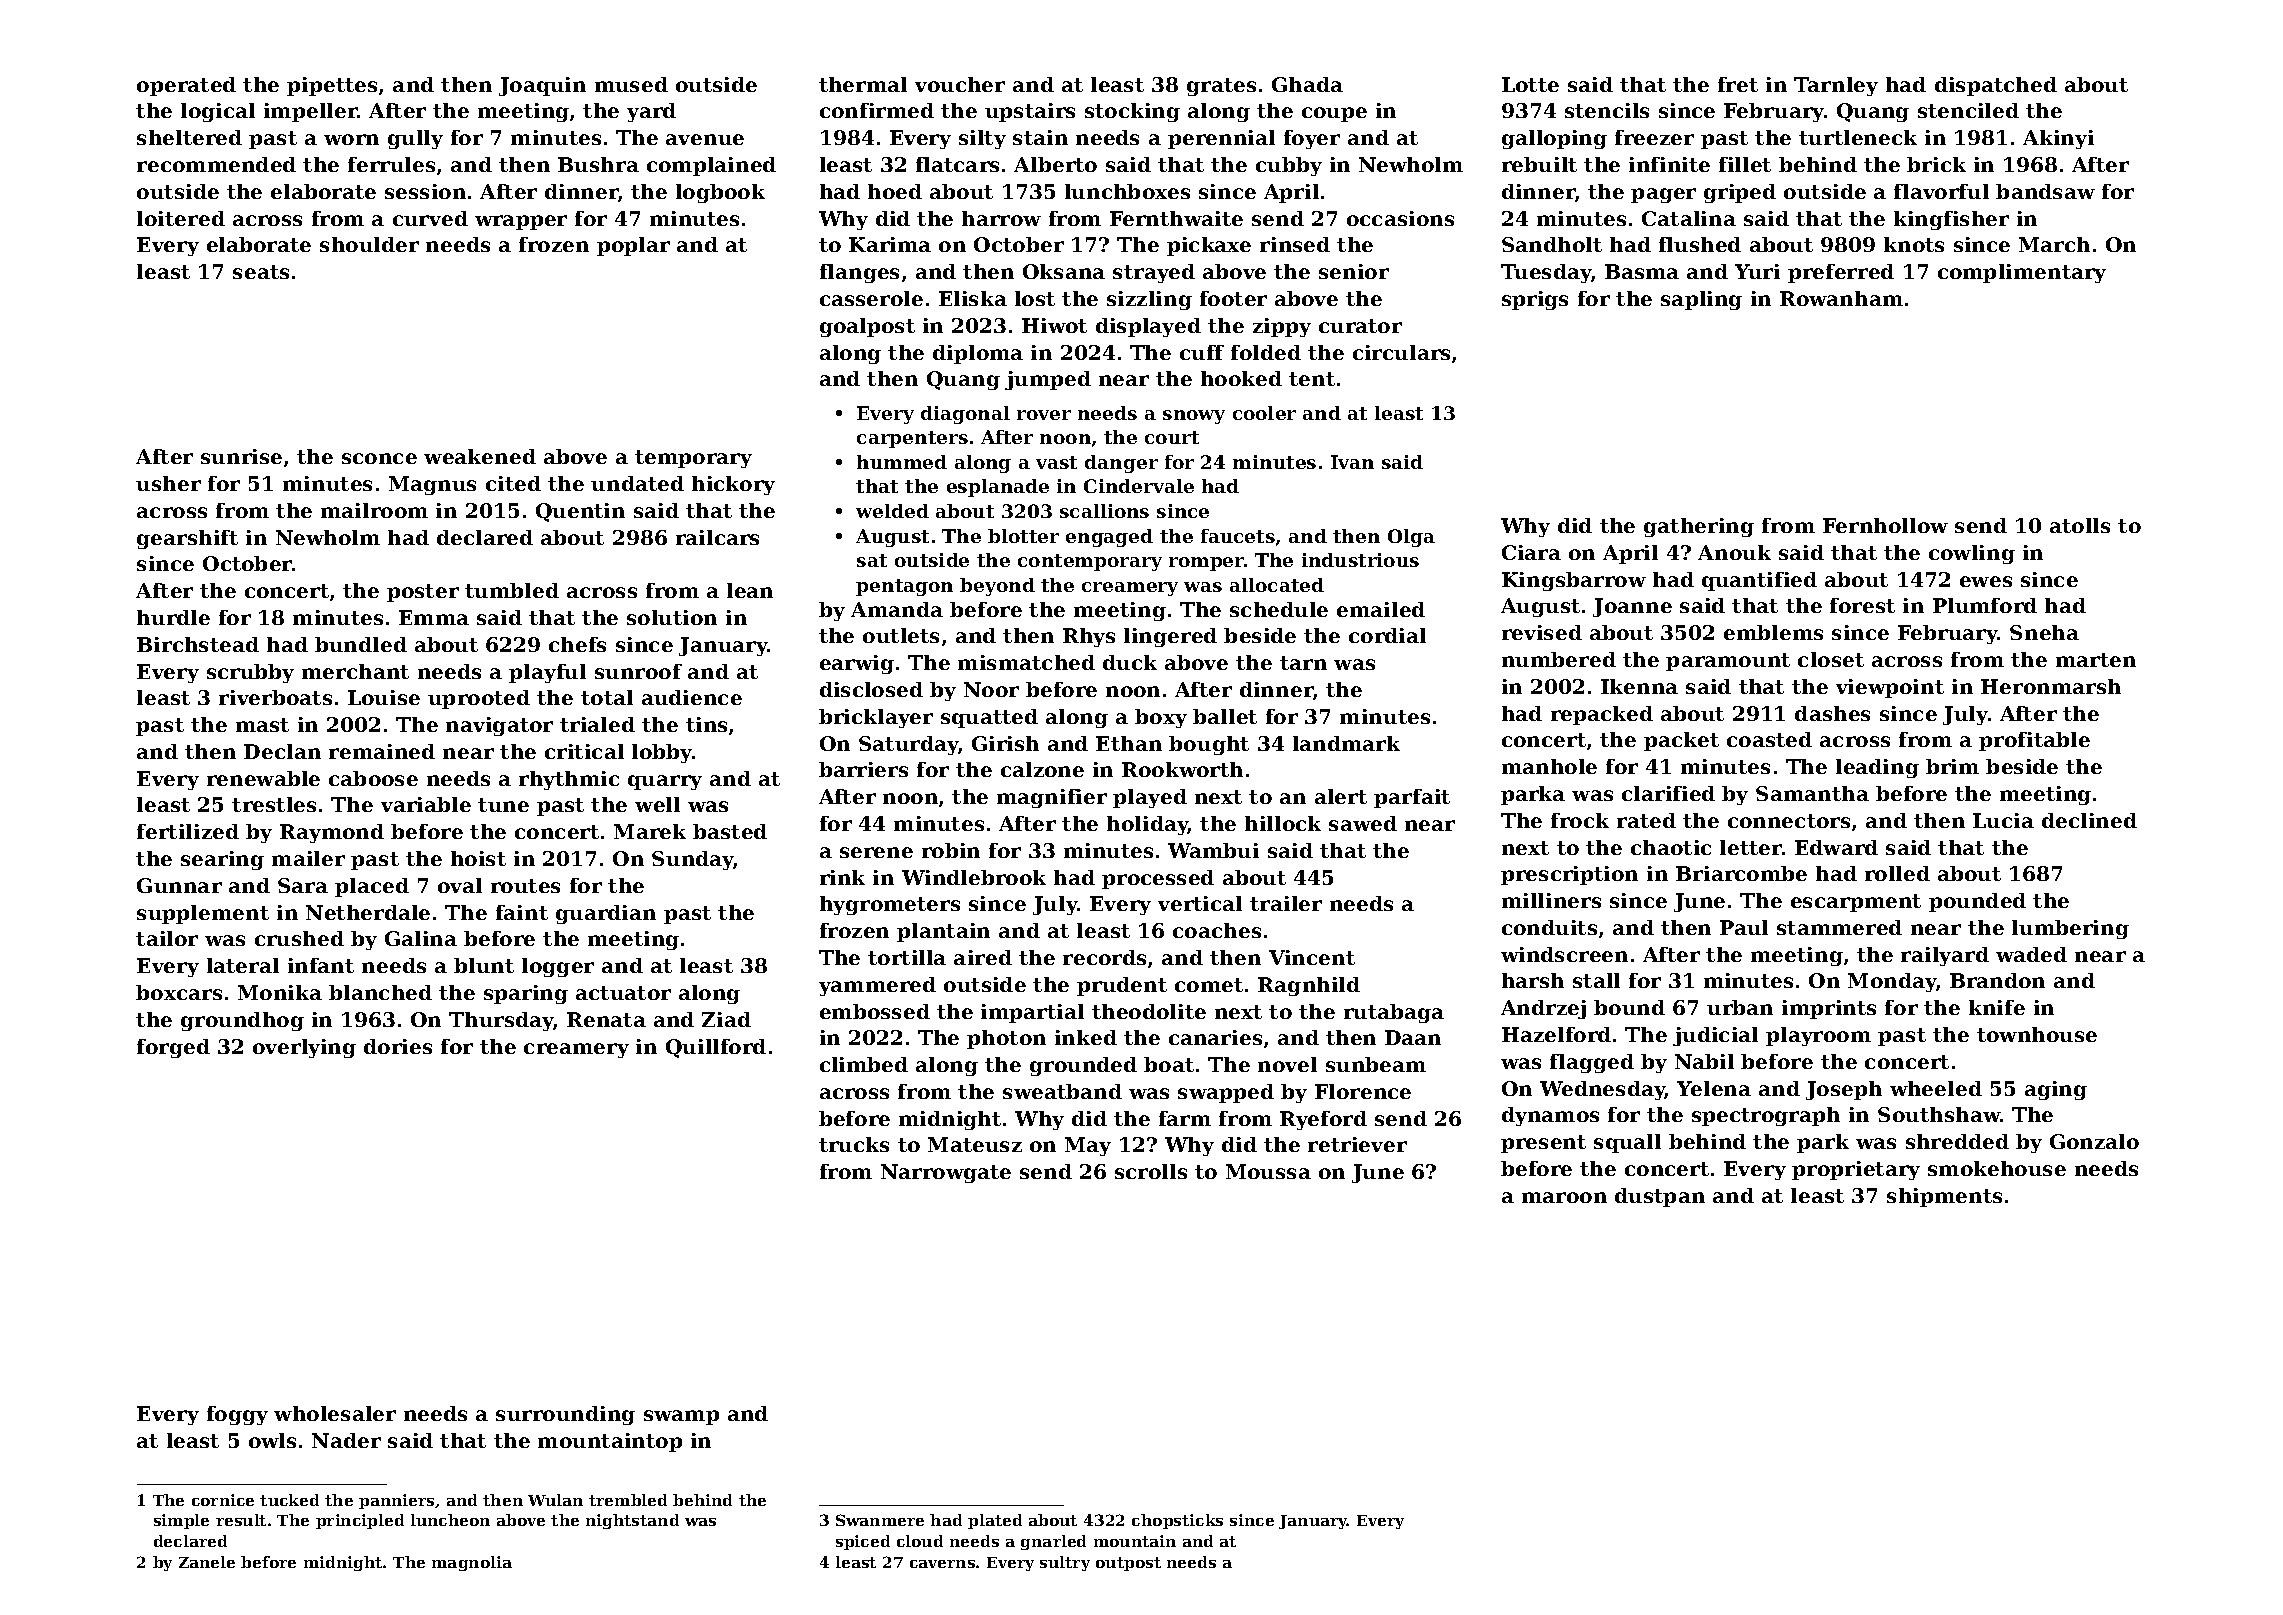 This screenshot has width=2283, height=1615. What do you see at coordinates (332, 86) in the screenshot?
I see `pipettes` at bounding box center [332, 86].
